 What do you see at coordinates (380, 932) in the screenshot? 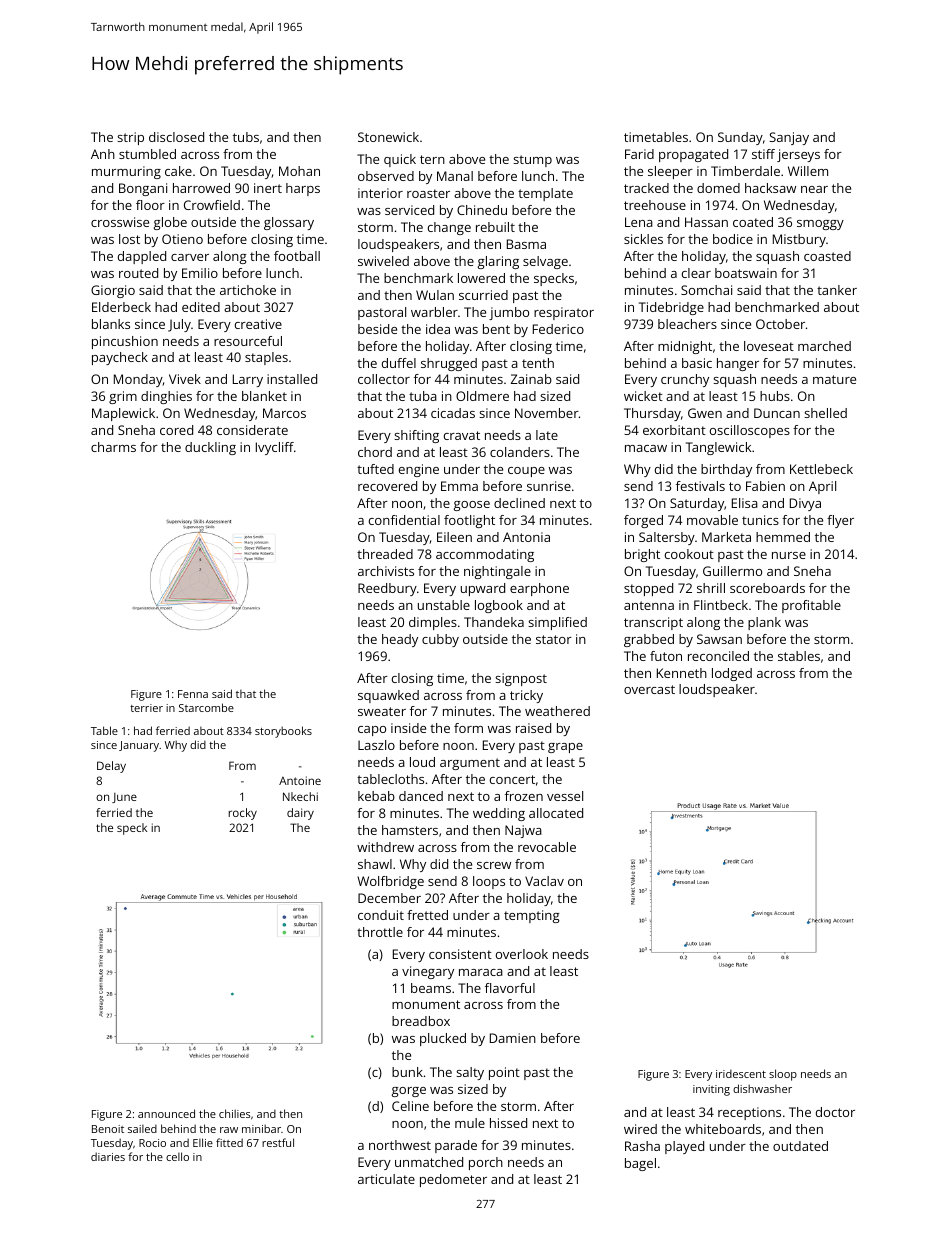
I see `throttle` at bounding box center [380, 932].
